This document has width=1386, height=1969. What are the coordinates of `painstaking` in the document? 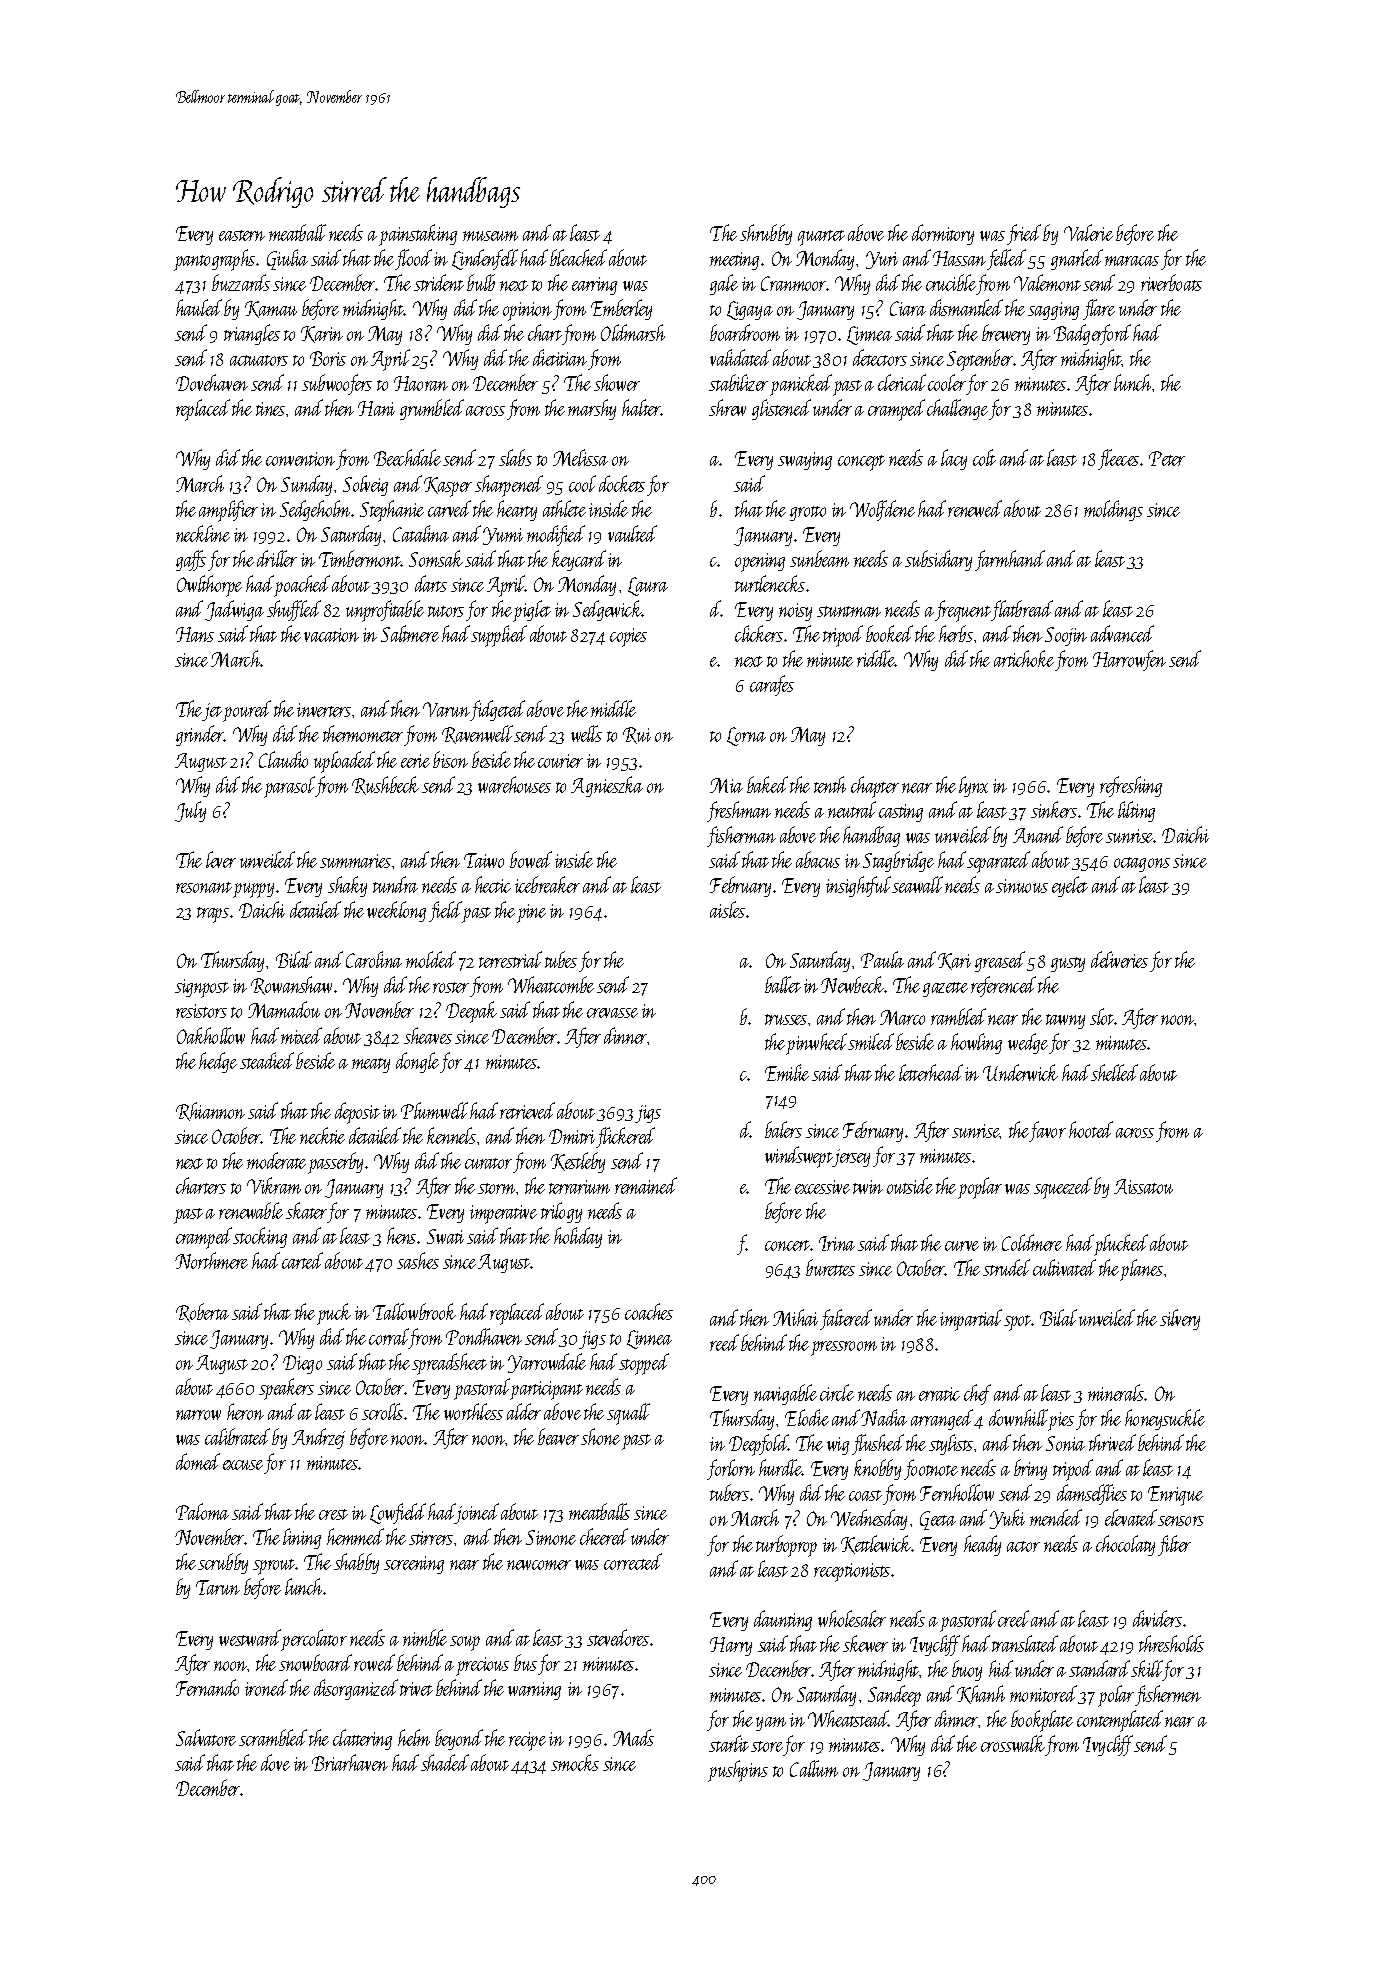 It's located at (418, 235).
